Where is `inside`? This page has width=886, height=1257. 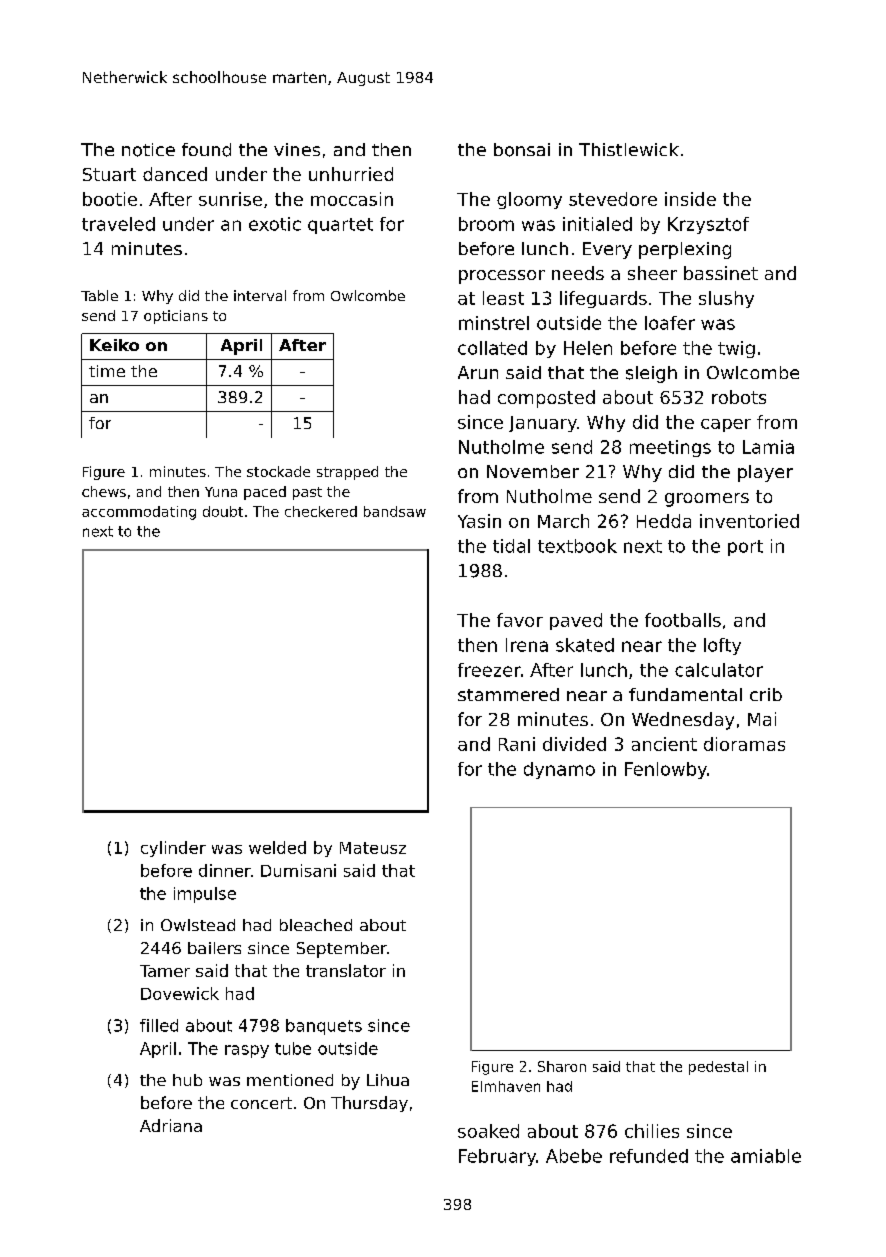
inside is located at coordinates (690, 199).
